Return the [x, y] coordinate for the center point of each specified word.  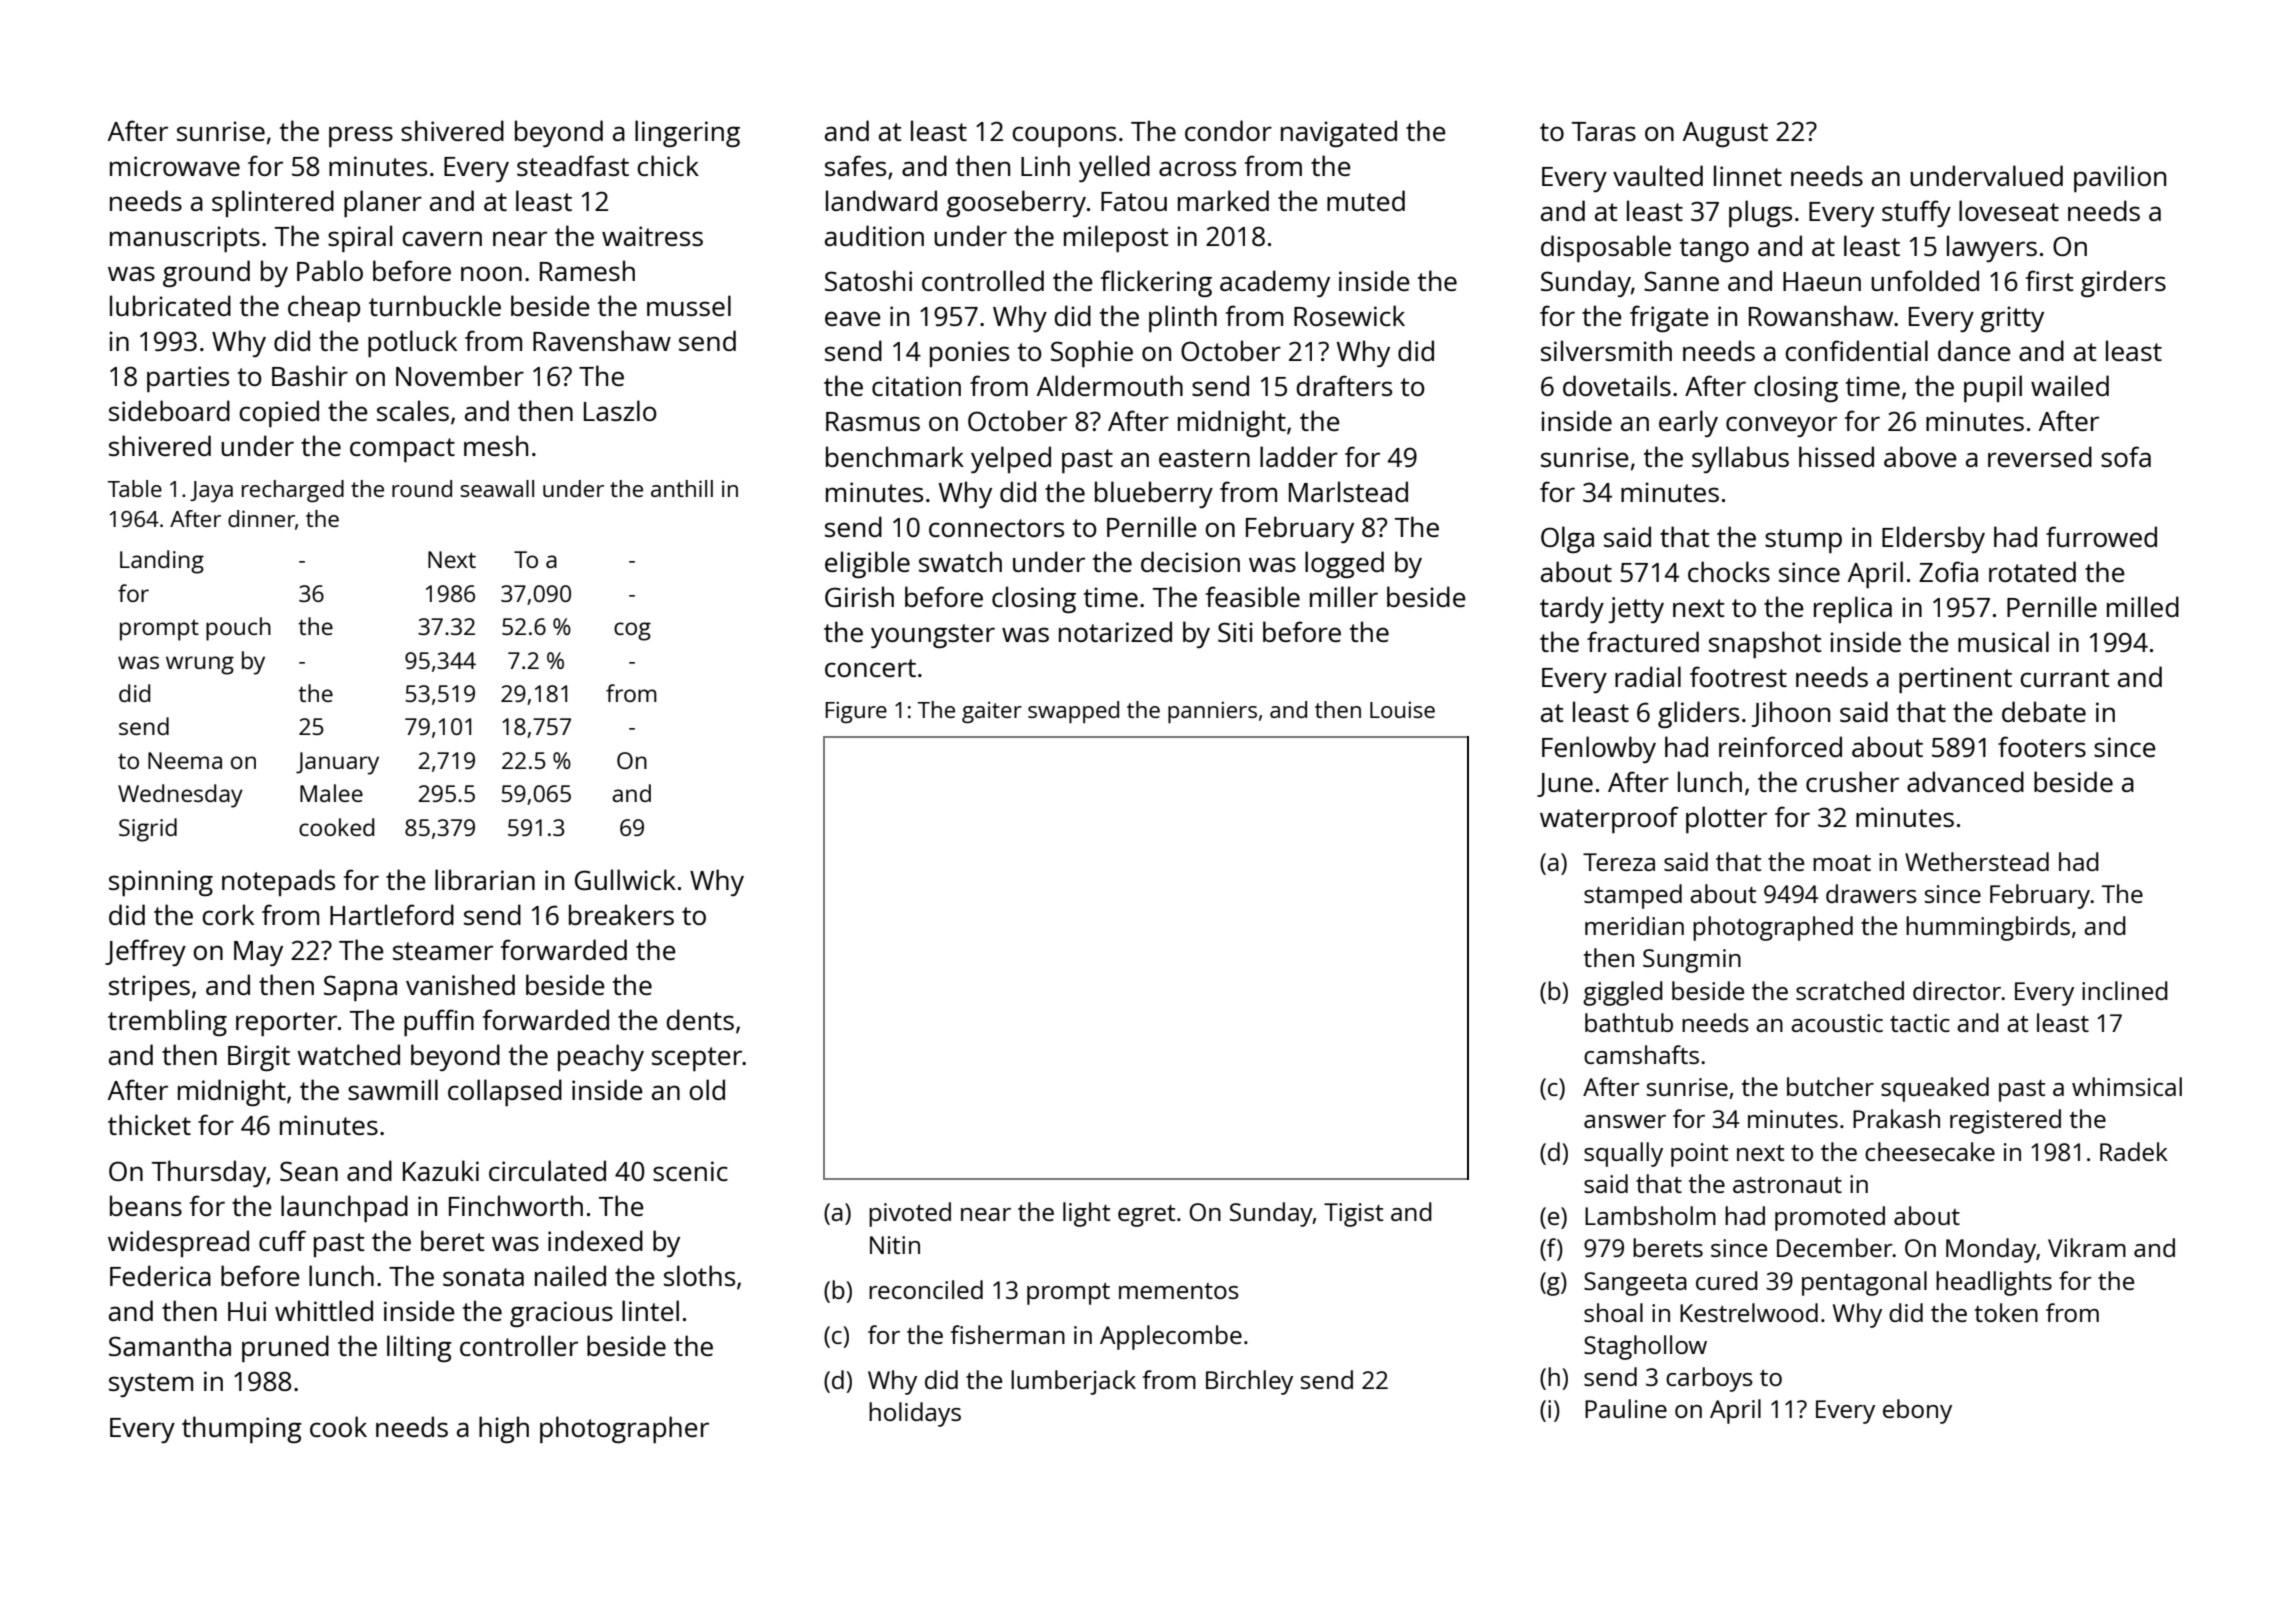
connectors [996, 528]
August [1725, 134]
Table [135, 488]
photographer [624, 1429]
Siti [1235, 632]
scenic [690, 1171]
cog [632, 631]
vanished [460, 984]
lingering [687, 133]
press [361, 136]
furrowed [2101, 536]
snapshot [1765, 644]
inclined [2125, 990]
